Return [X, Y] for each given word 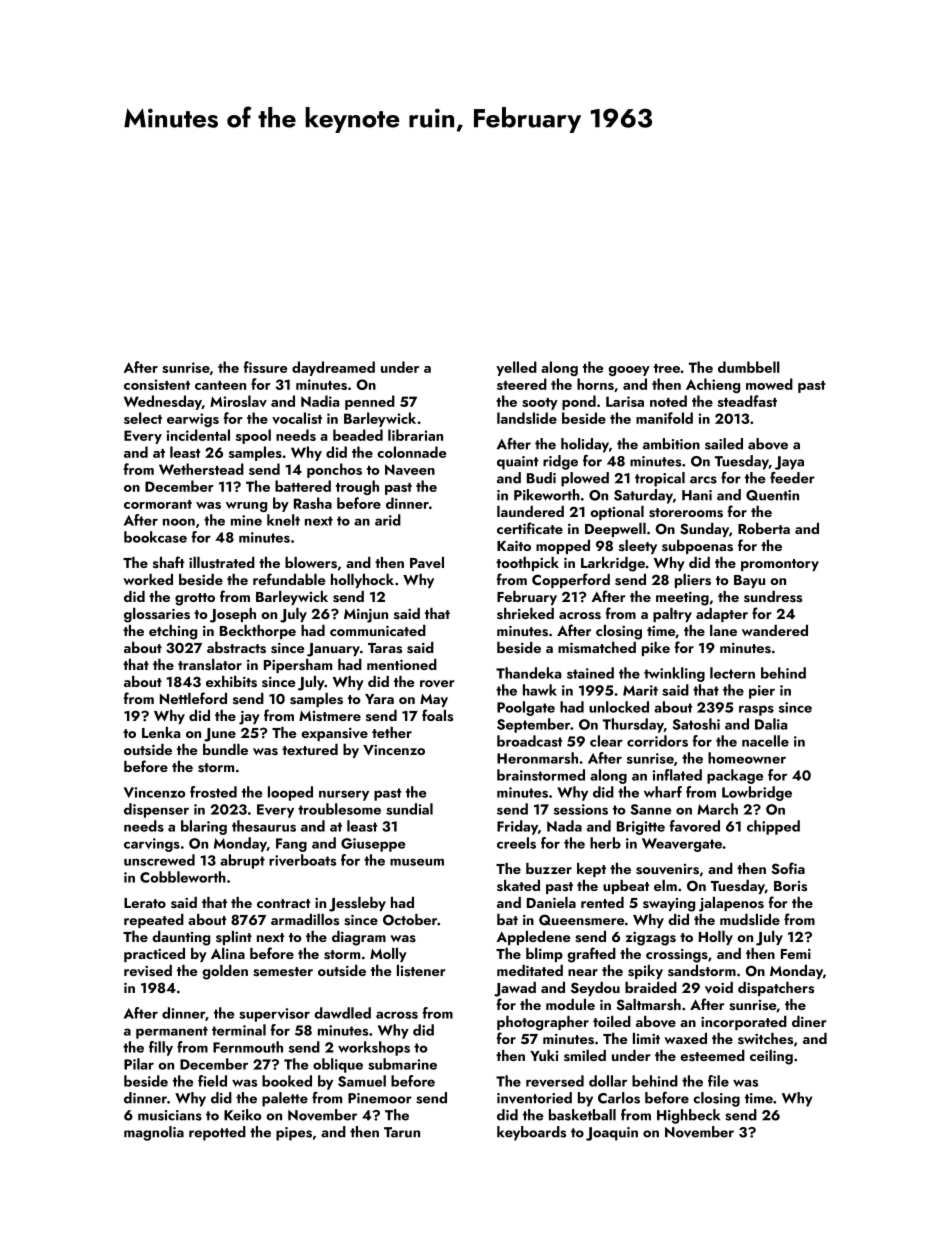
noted [668, 401]
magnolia [154, 1133]
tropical [660, 479]
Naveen [410, 469]
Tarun [402, 1132]
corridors [657, 741]
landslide [527, 418]
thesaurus [264, 826]
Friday [517, 827]
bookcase [155, 537]
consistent [157, 384]
